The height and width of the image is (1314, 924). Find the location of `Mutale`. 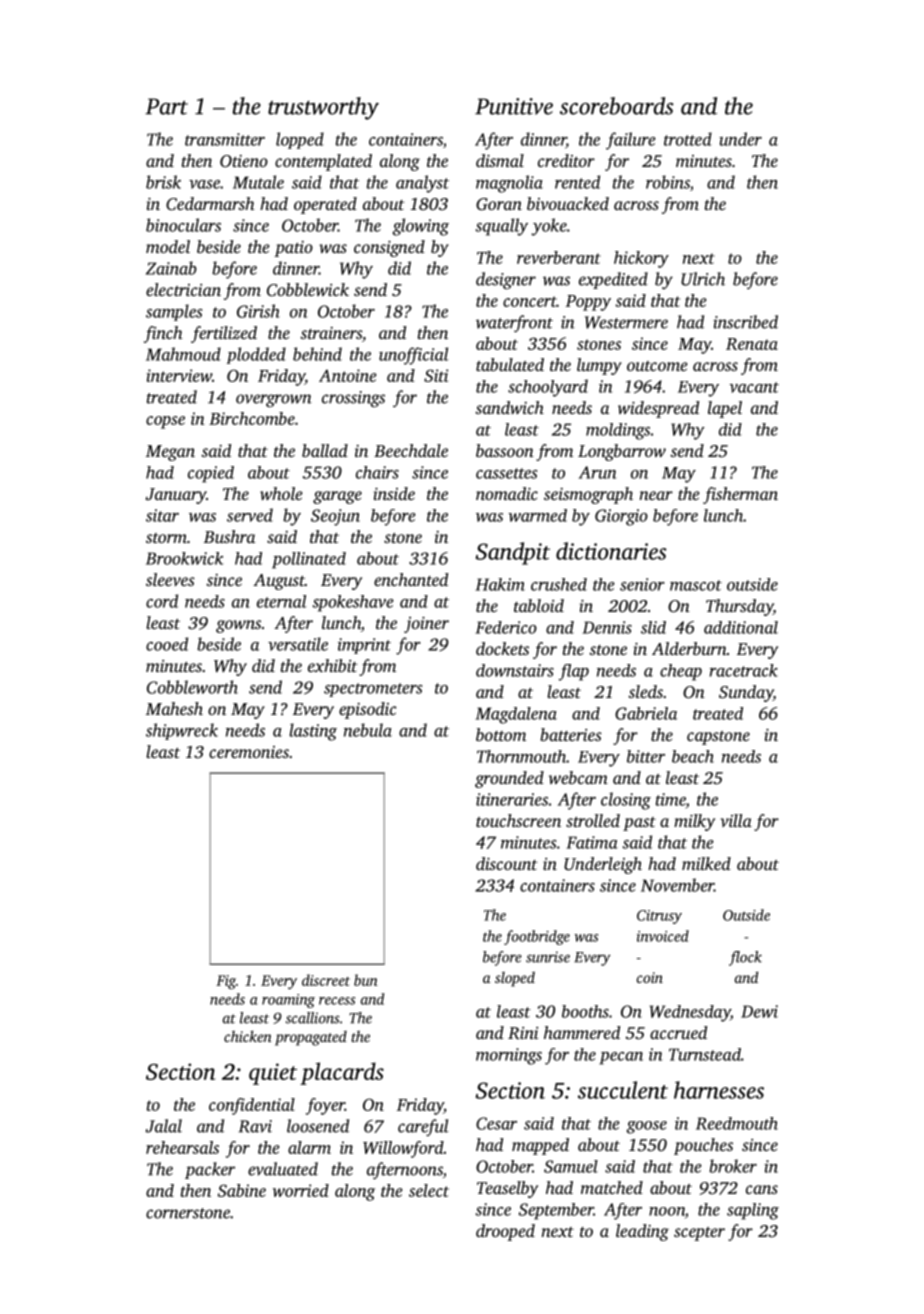

Mutale is located at coordinates (258, 182).
